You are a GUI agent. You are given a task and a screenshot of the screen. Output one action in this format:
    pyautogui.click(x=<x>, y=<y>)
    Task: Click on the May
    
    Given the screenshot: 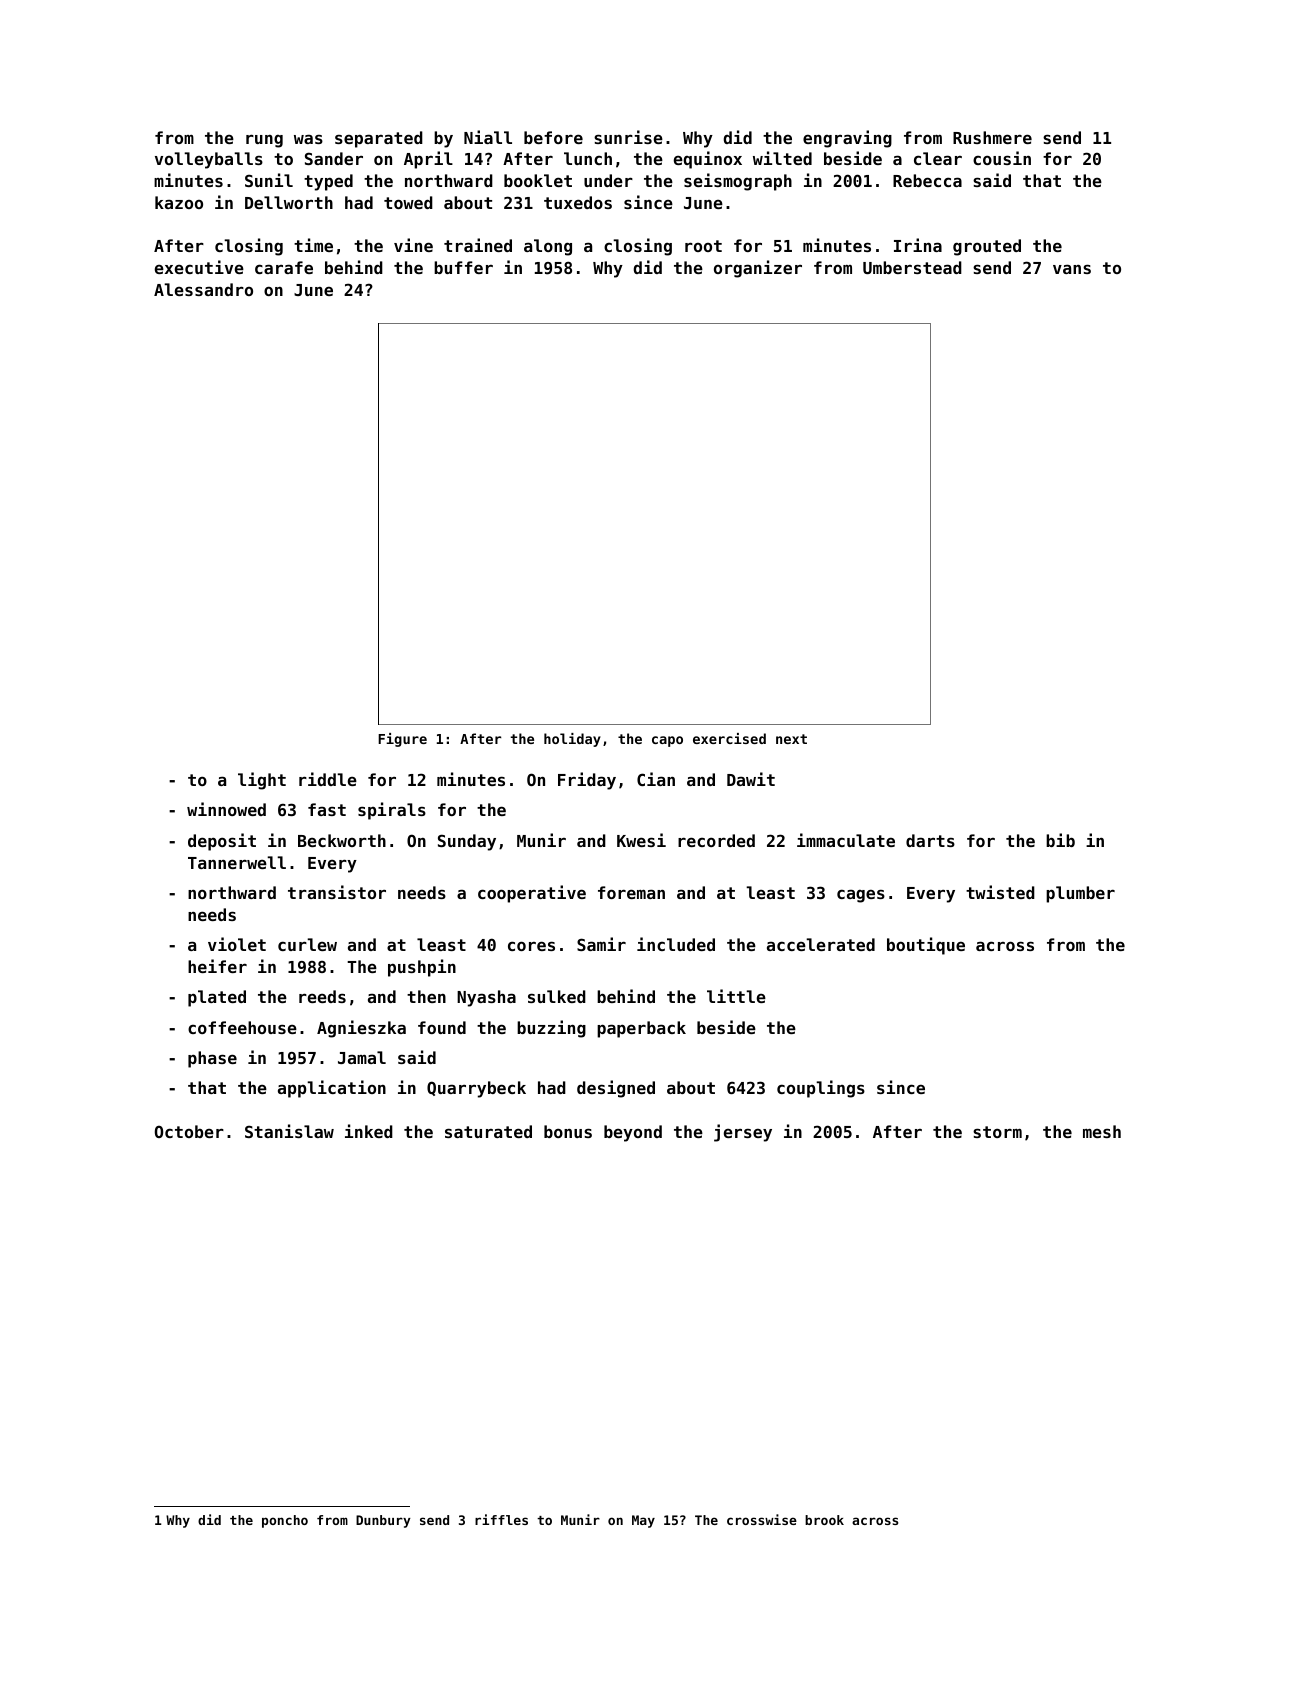 What is the action you would take?
    pyautogui.click(x=643, y=1521)
